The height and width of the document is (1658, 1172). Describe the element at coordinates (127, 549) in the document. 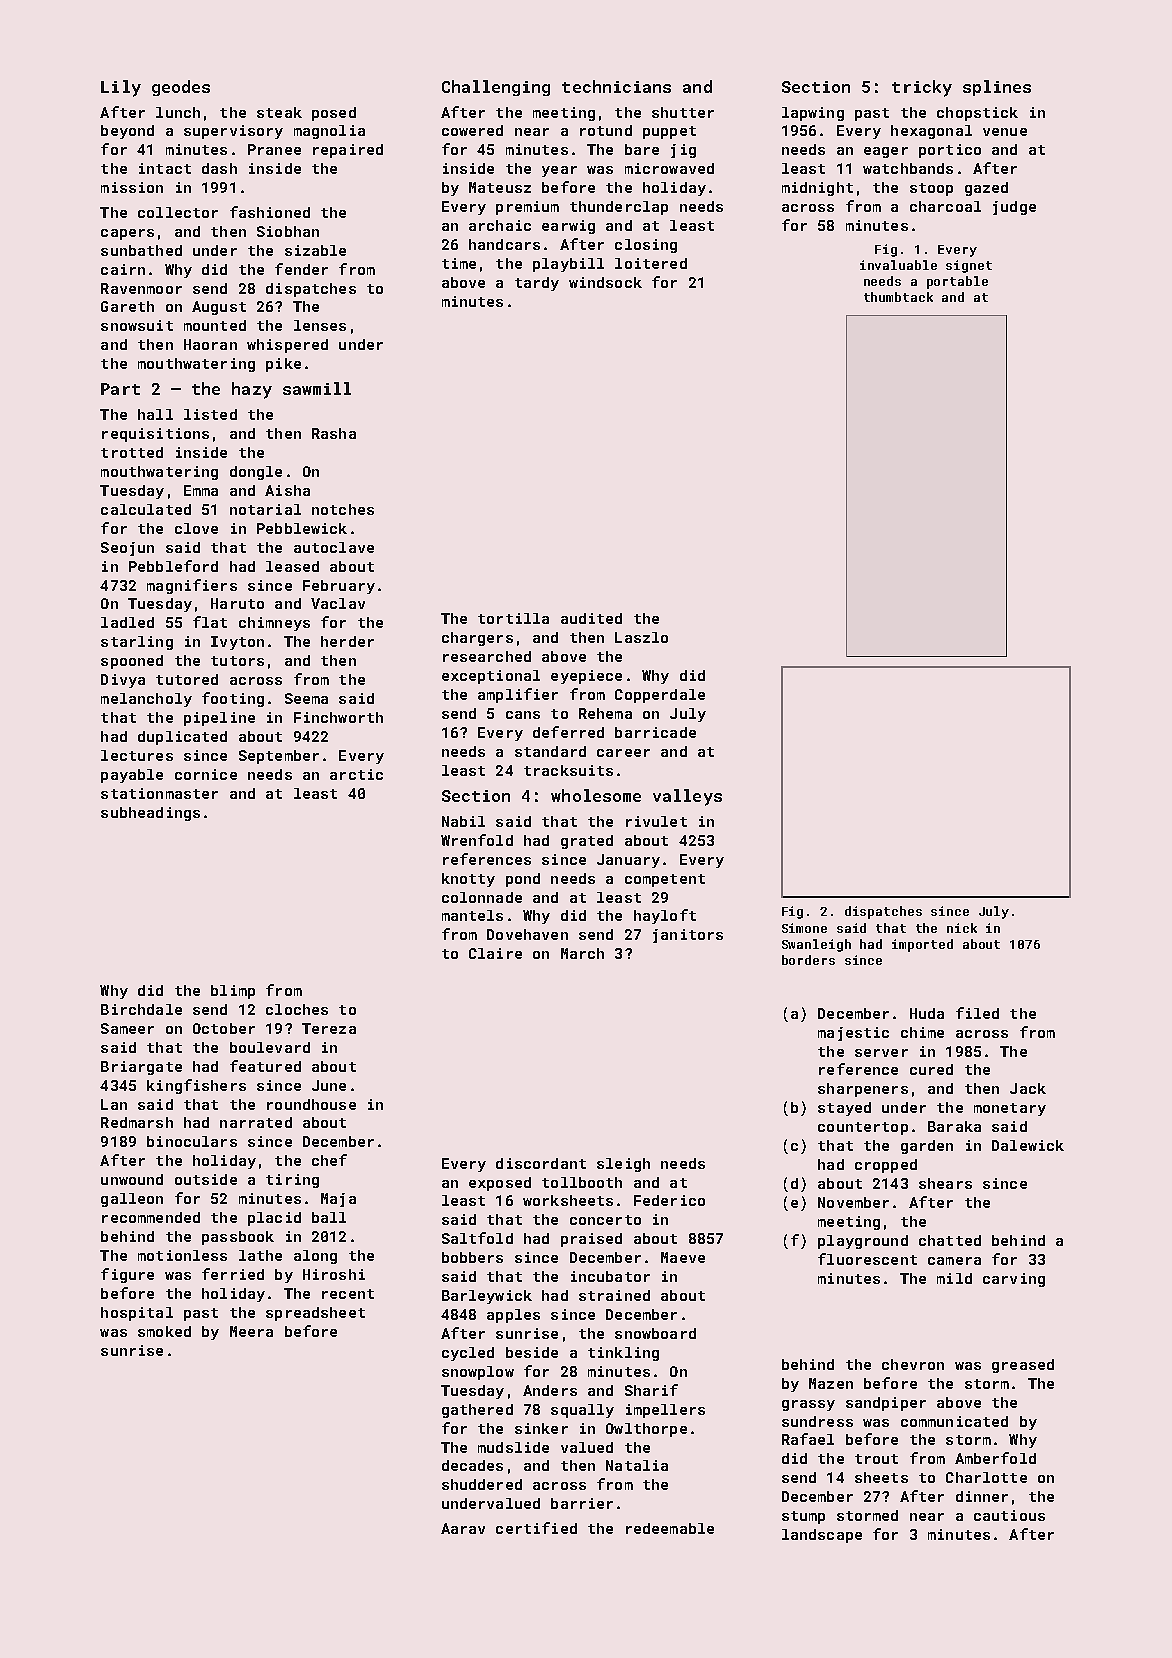

I see `Seojun` at that location.
